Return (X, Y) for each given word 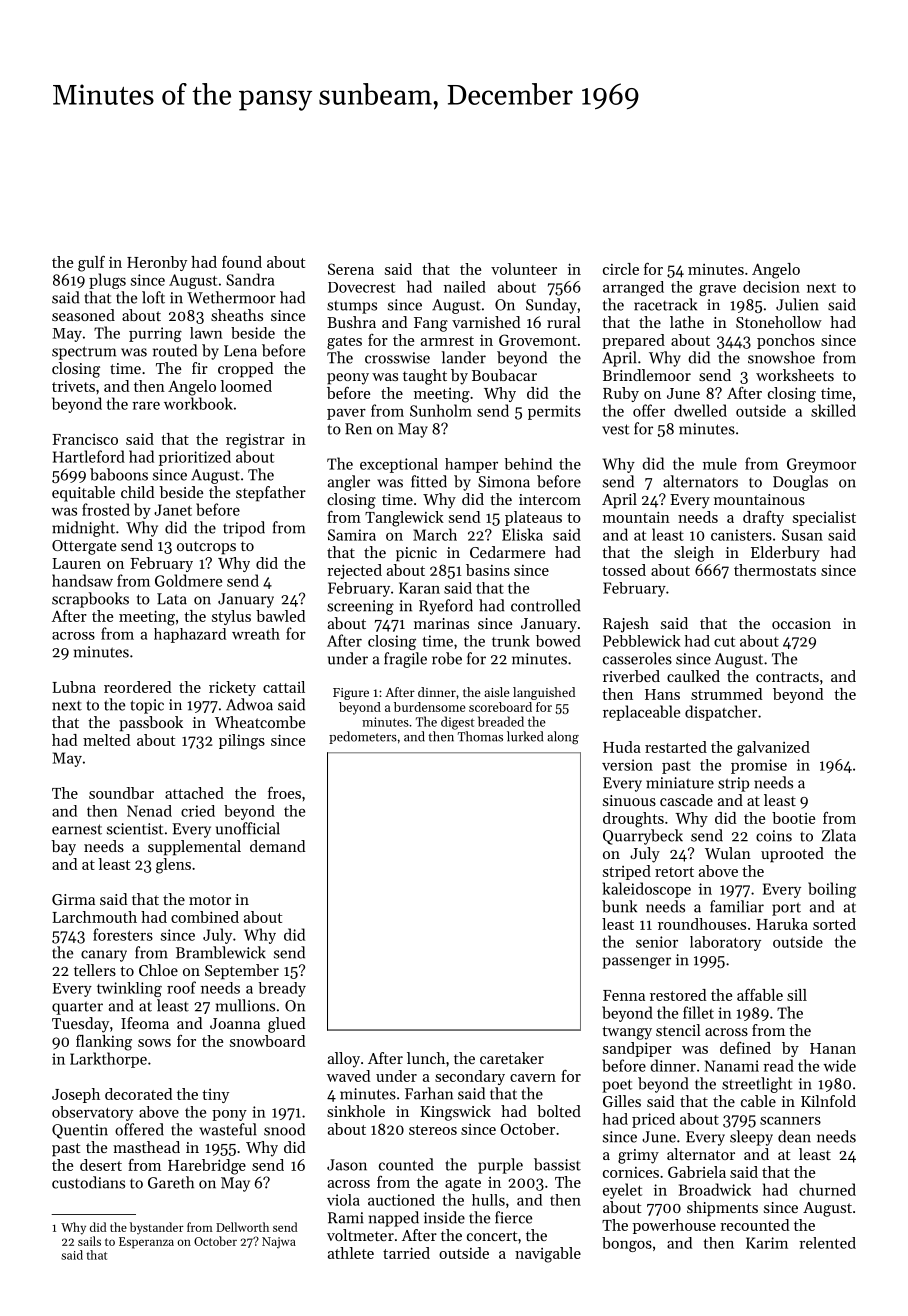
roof (181, 987)
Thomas (480, 736)
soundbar (121, 793)
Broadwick (715, 1189)
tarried (406, 1253)
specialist (824, 518)
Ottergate (84, 547)
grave (717, 290)
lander (463, 357)
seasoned (83, 315)
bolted (559, 1111)
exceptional (399, 465)
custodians (88, 1182)
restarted (676, 747)
